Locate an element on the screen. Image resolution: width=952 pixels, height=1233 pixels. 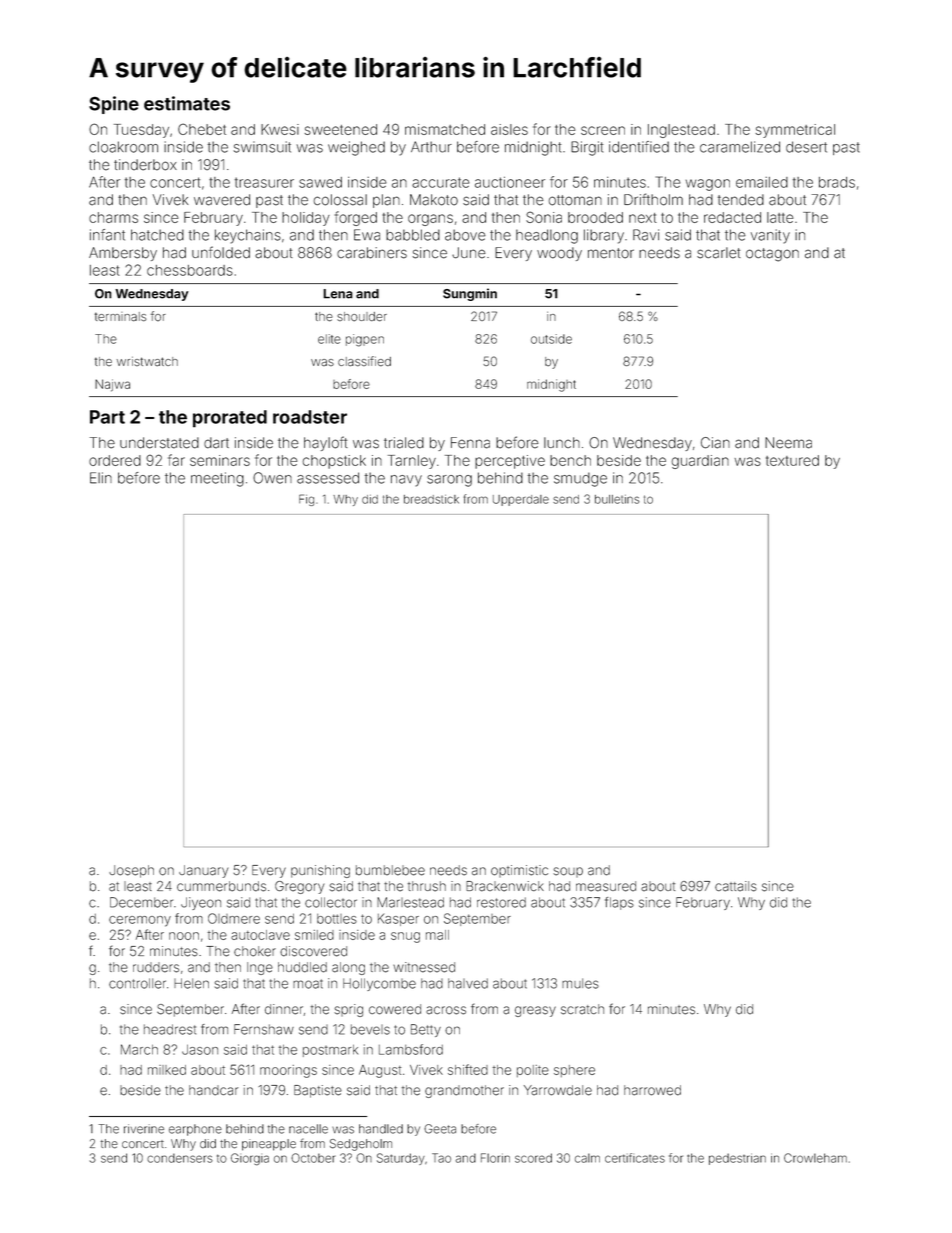
estimates is located at coordinates (187, 103).
